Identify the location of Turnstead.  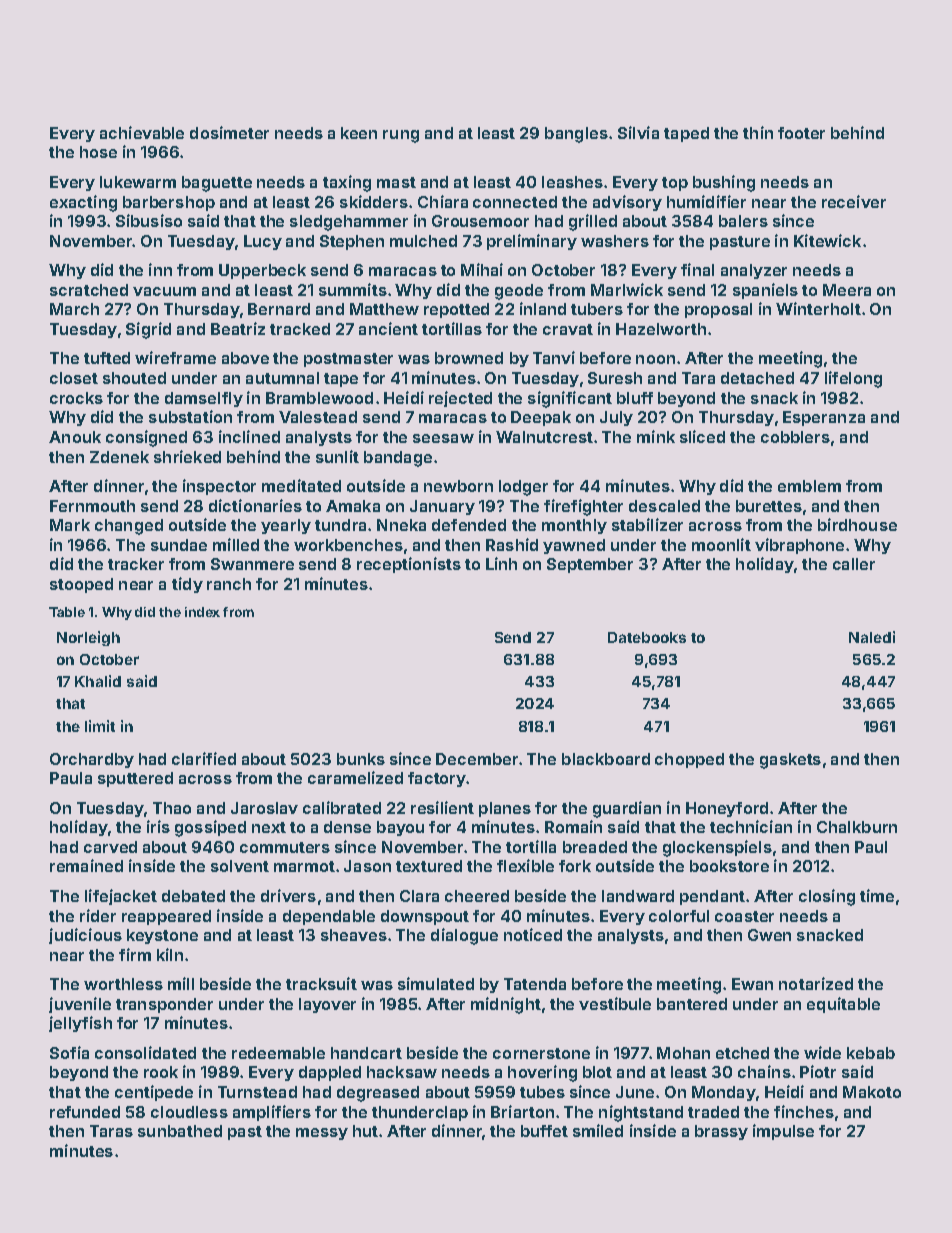
(257, 1092).
